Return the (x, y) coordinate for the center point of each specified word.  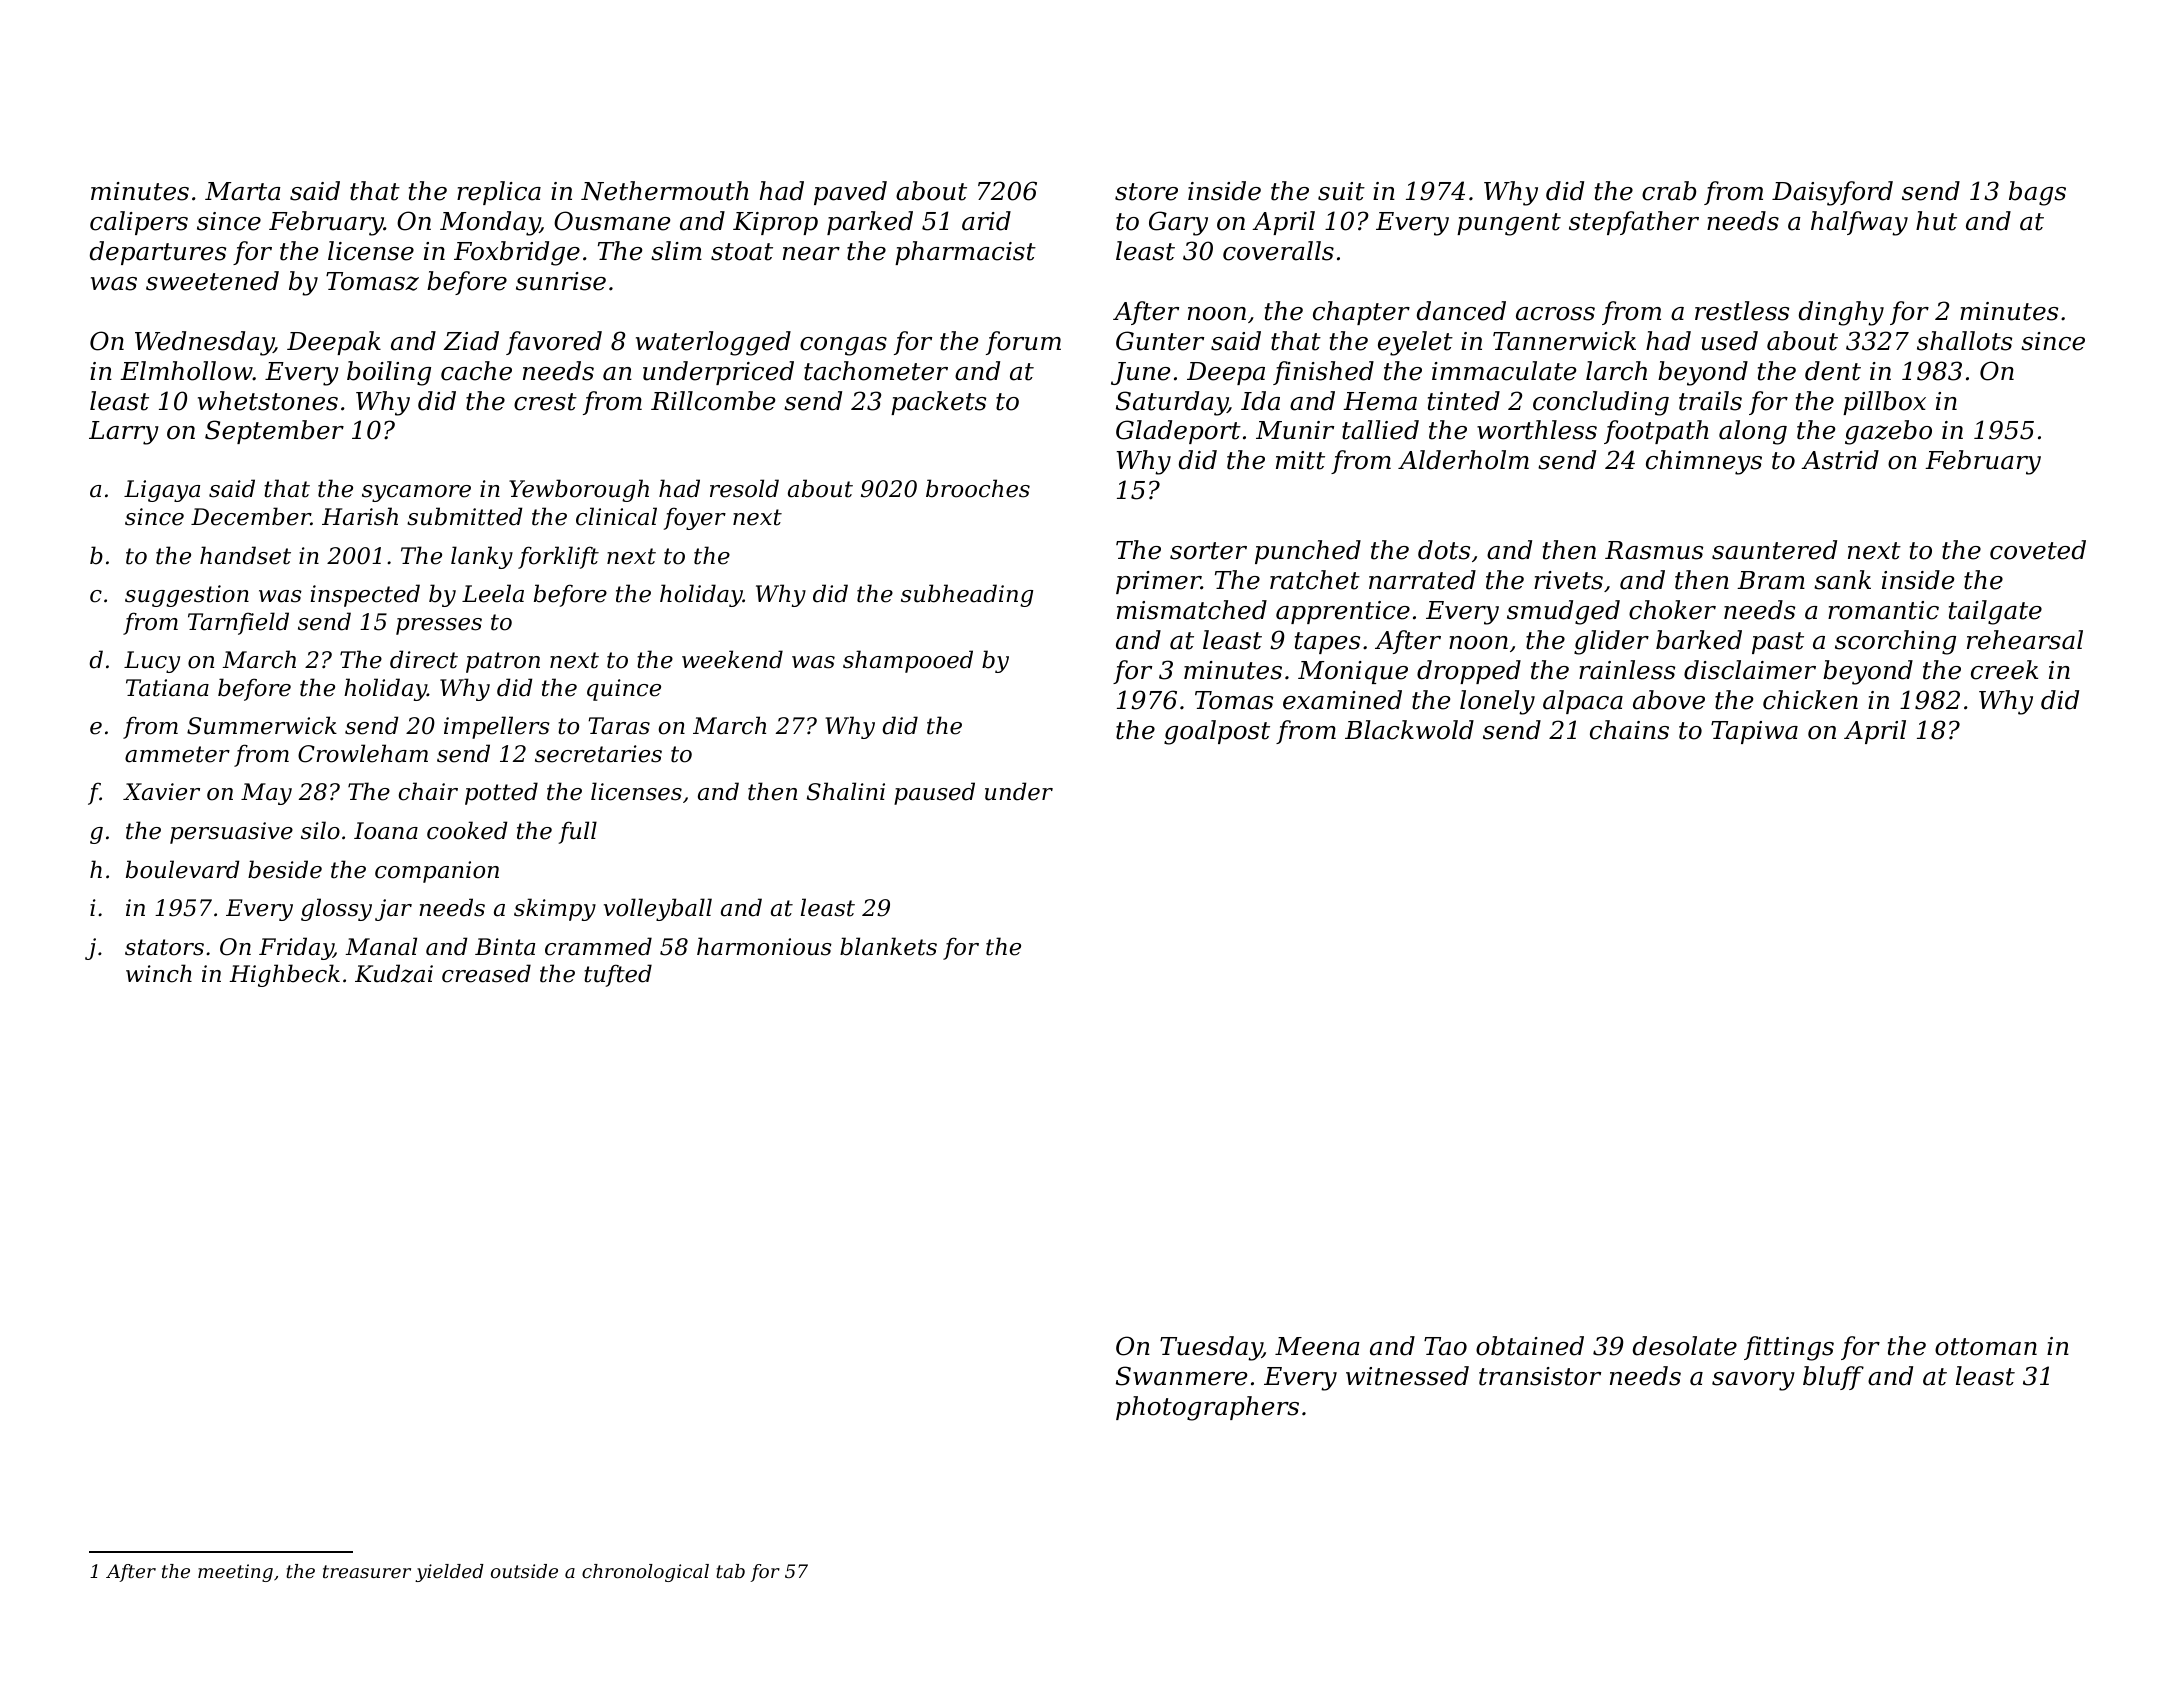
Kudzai (394, 973)
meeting (235, 1573)
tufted (618, 975)
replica (499, 193)
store (1146, 192)
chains (1629, 730)
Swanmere (1181, 1376)
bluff (1833, 1378)
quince (624, 690)
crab (1669, 191)
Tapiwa (1754, 732)
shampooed (908, 661)
